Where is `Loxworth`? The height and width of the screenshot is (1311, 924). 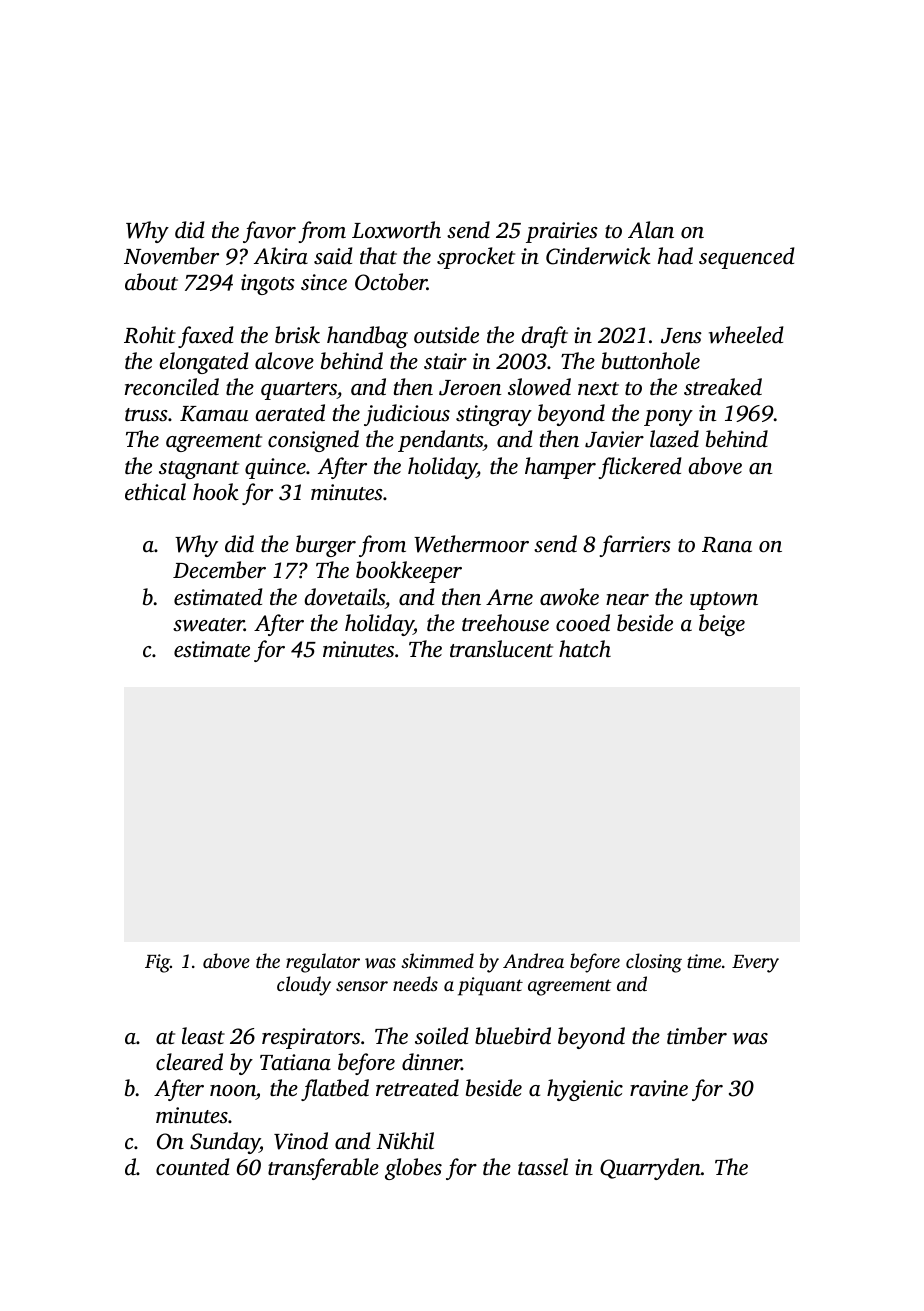 Loxworth is located at coordinates (396, 230).
